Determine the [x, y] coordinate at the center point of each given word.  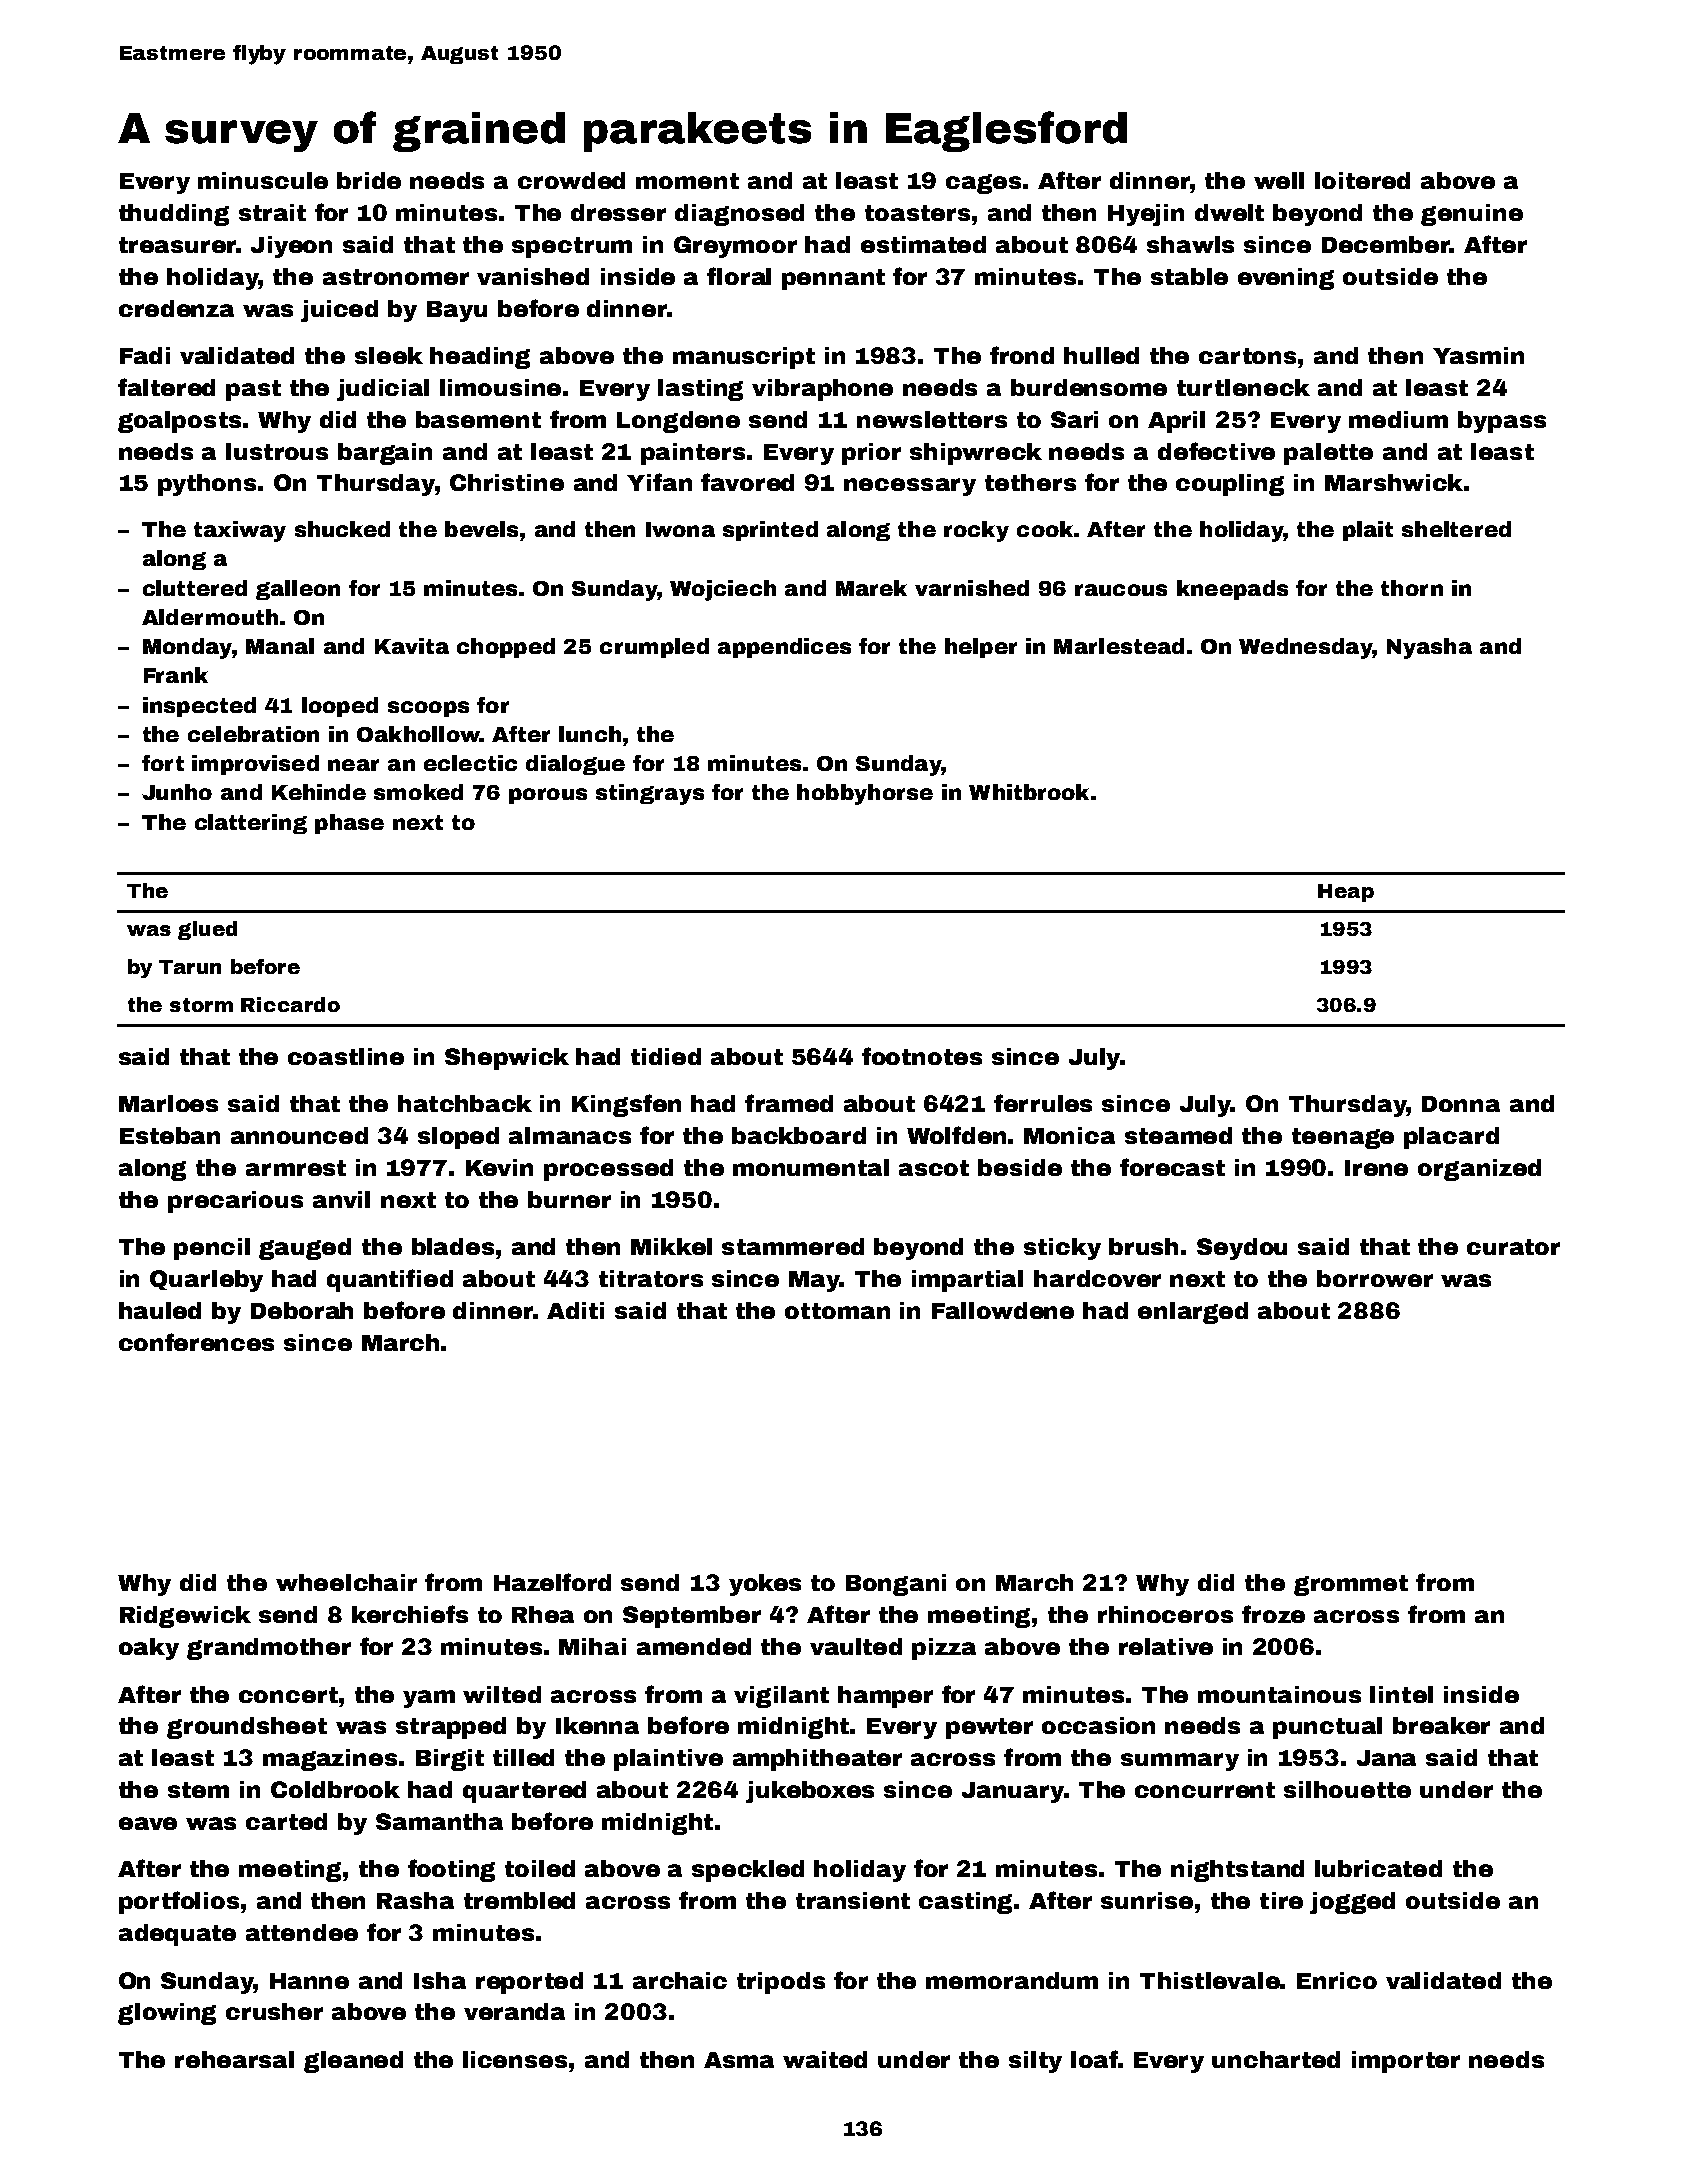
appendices [784, 648]
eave [148, 1823]
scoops [428, 709]
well [1279, 180]
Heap [1346, 893]
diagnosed [739, 215]
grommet [1351, 1585]
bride [369, 180]
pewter [989, 1728]
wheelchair [346, 1582]
